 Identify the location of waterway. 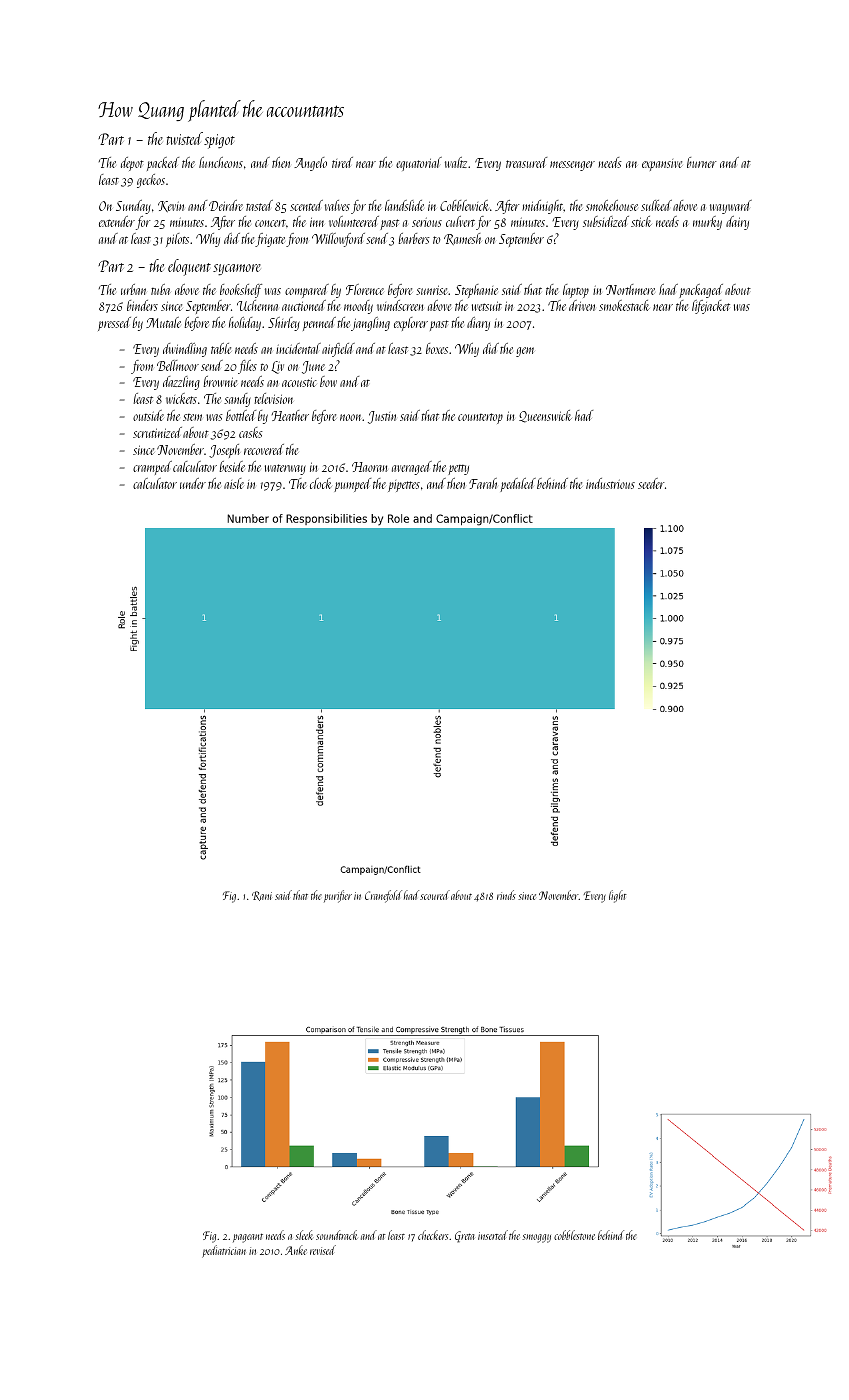
(285, 469).
